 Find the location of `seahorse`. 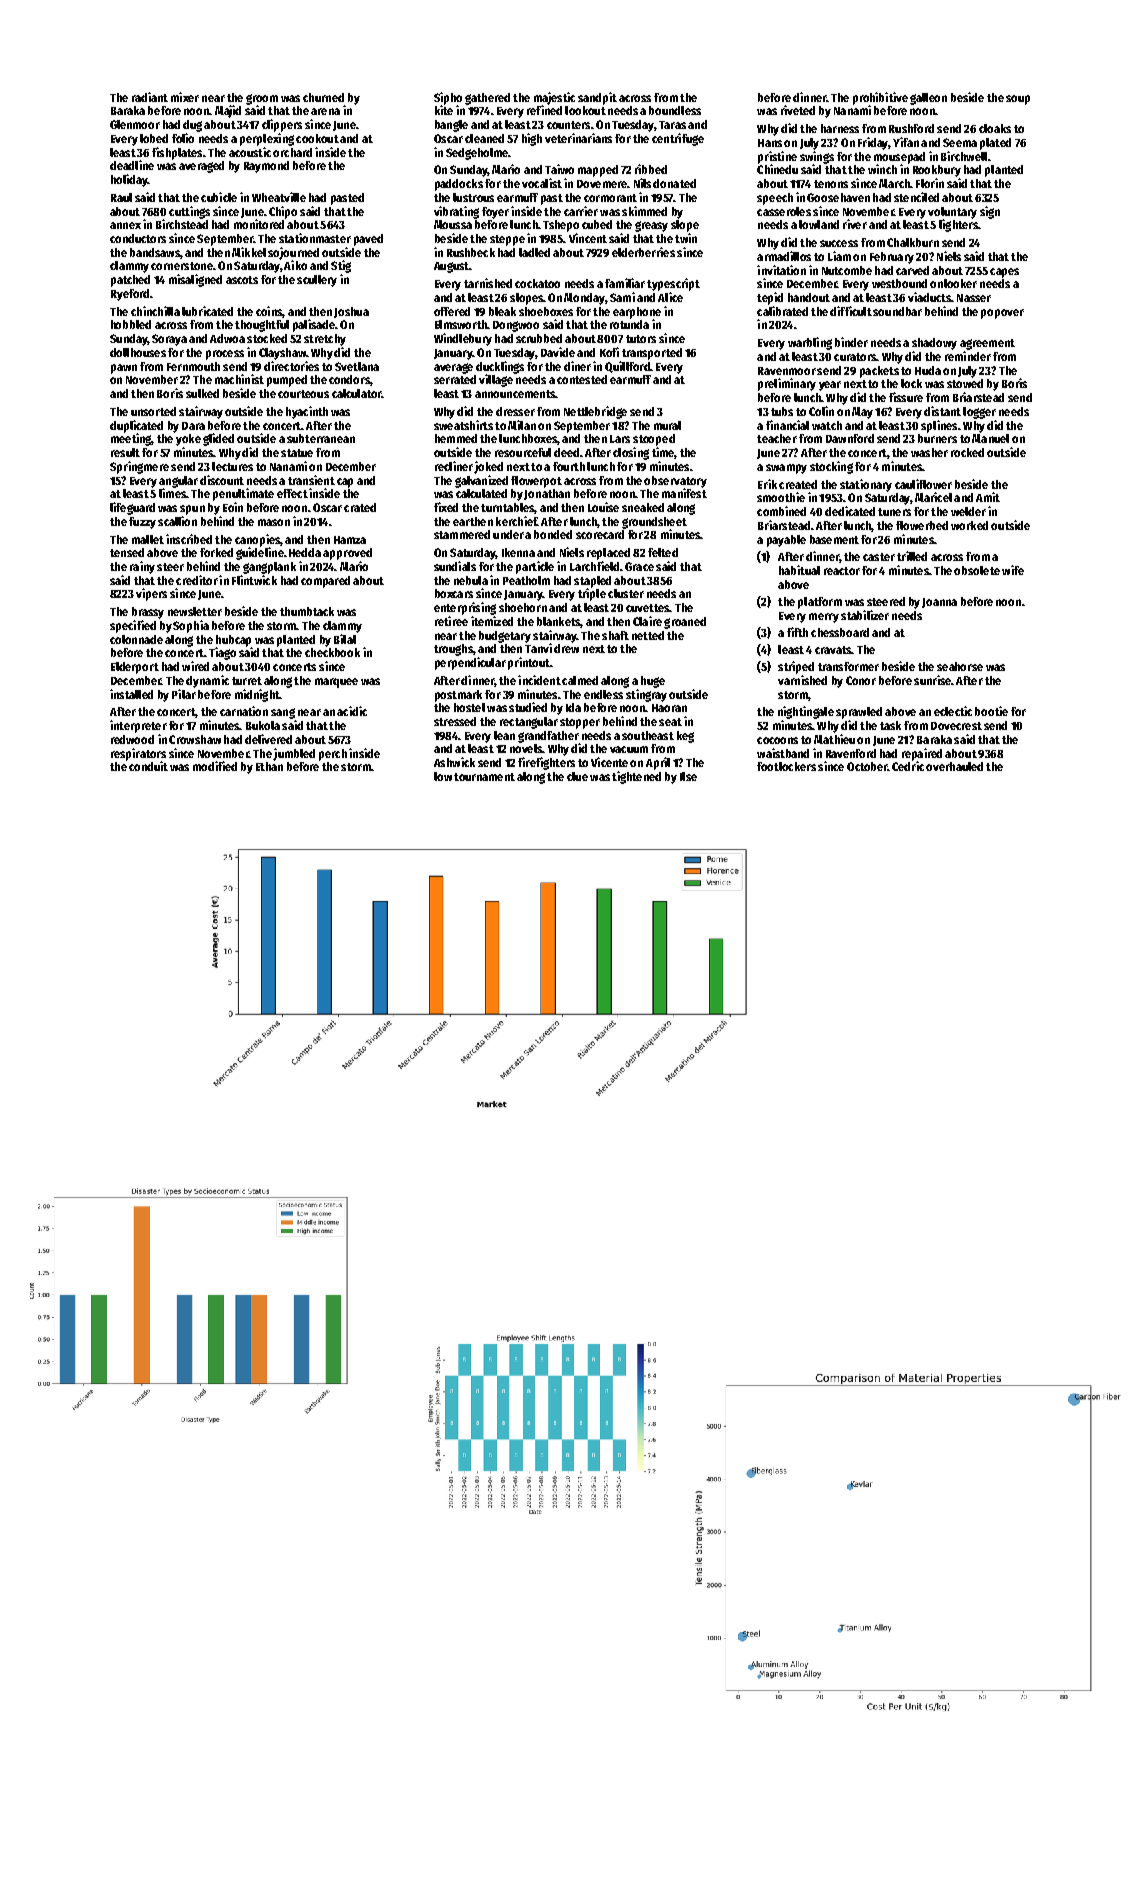

seahorse is located at coordinates (960, 666).
